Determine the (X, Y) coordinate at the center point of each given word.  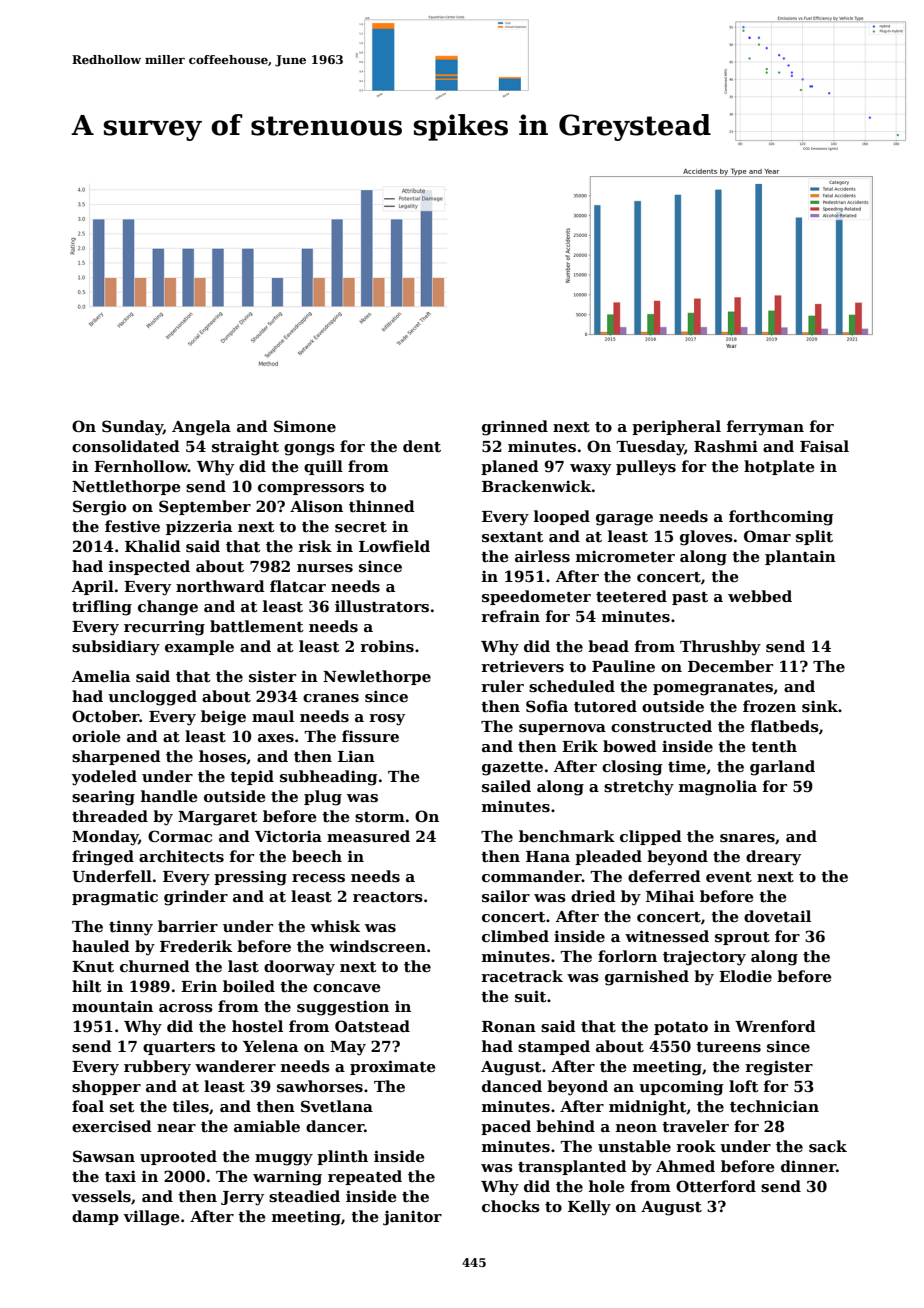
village (151, 1218)
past (690, 598)
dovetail (777, 916)
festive (132, 526)
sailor (506, 896)
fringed (103, 858)
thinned (382, 506)
